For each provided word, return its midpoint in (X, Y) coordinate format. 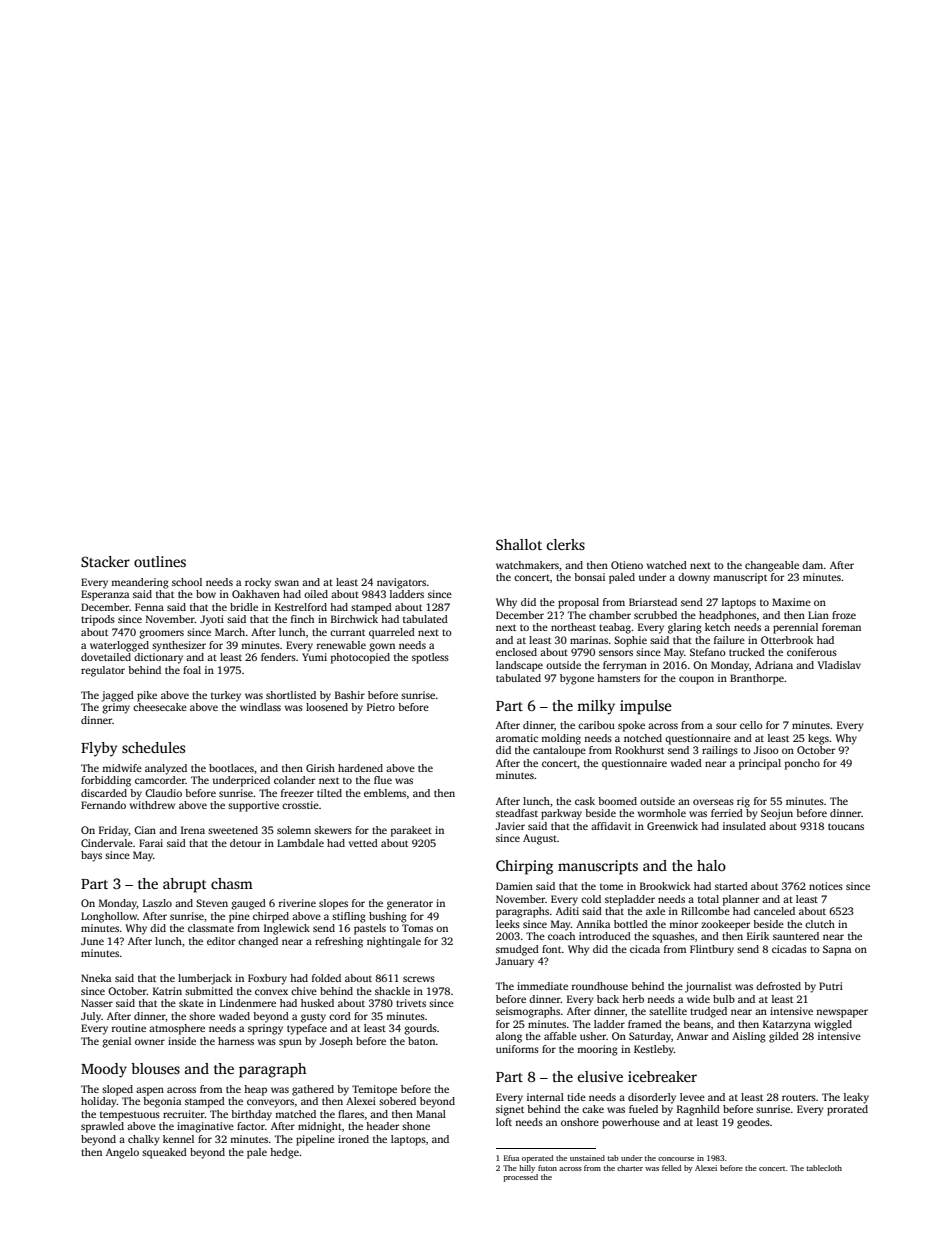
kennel (178, 1139)
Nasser (97, 1003)
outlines (160, 561)
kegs (818, 739)
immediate (542, 986)
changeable (772, 566)
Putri (831, 986)
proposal (578, 603)
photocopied (360, 658)
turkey (226, 696)
